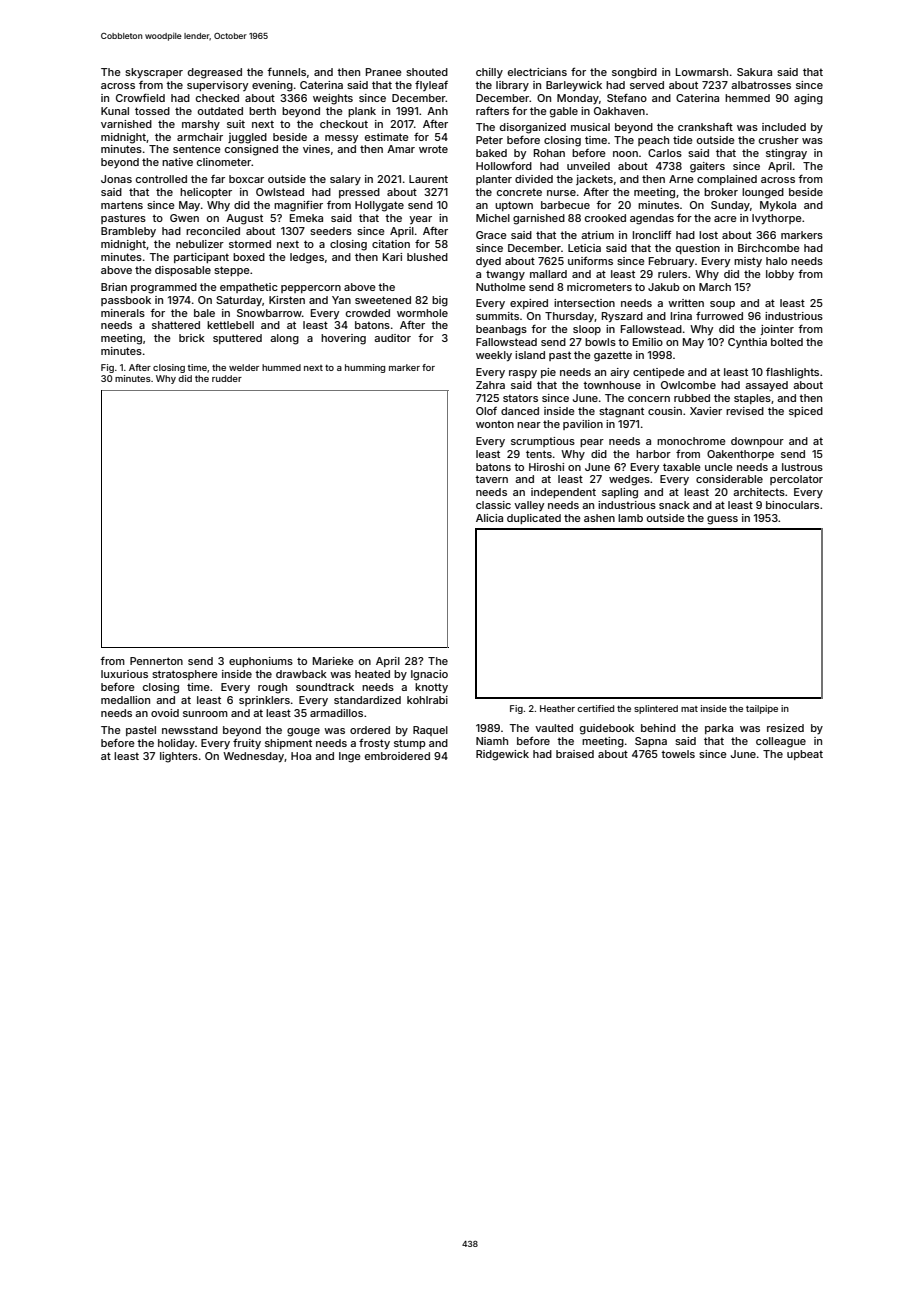 The image size is (924, 1308). What do you see at coordinates (429, 675) in the screenshot?
I see `Ignacio` at bounding box center [429, 675].
